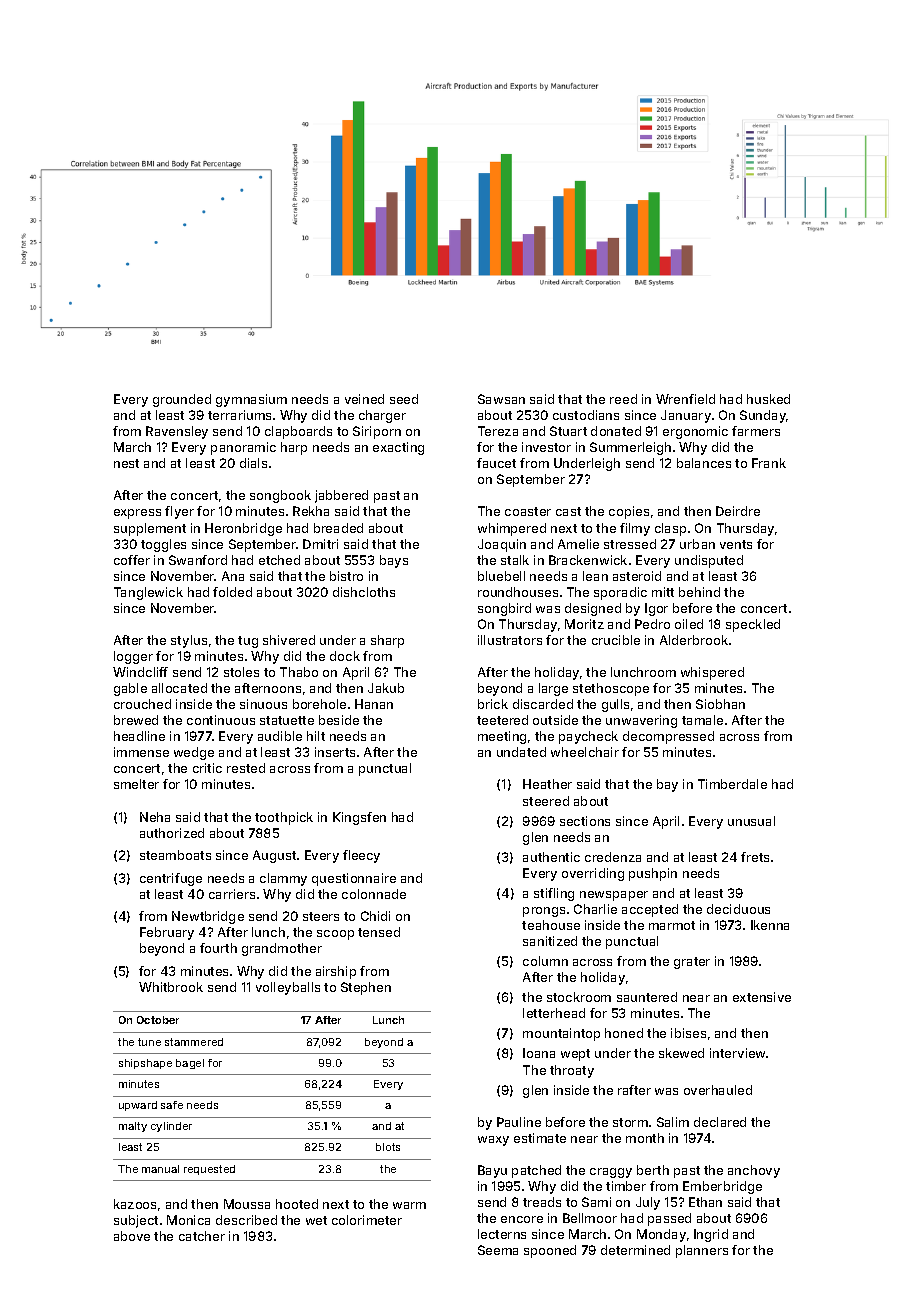 The width and height of the screenshot is (908, 1316). What do you see at coordinates (177, 432) in the screenshot?
I see `Ravensley` at bounding box center [177, 432].
